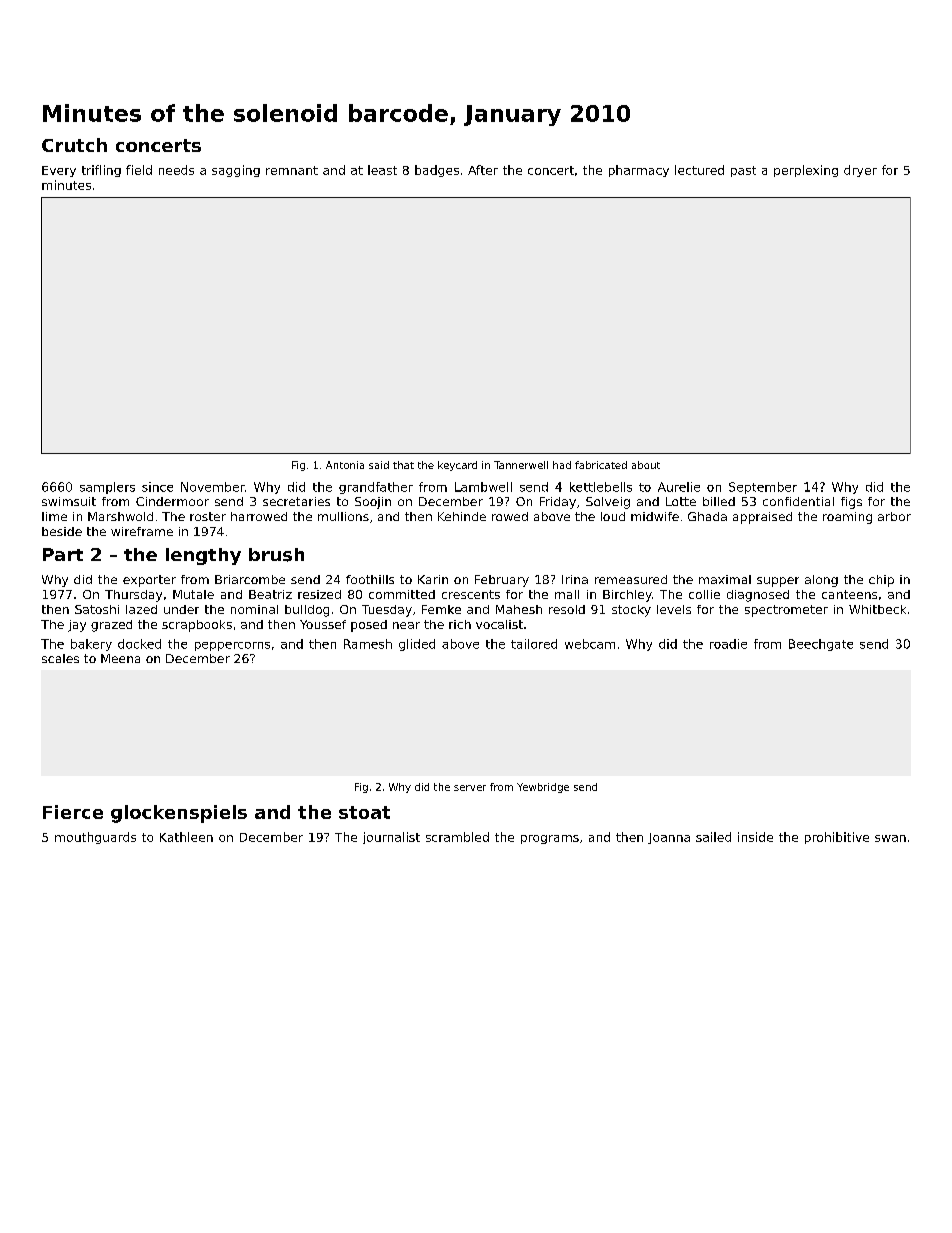 This page has width=952, height=1233. Describe the element at coordinates (60, 658) in the page. I see `scales` at that location.
